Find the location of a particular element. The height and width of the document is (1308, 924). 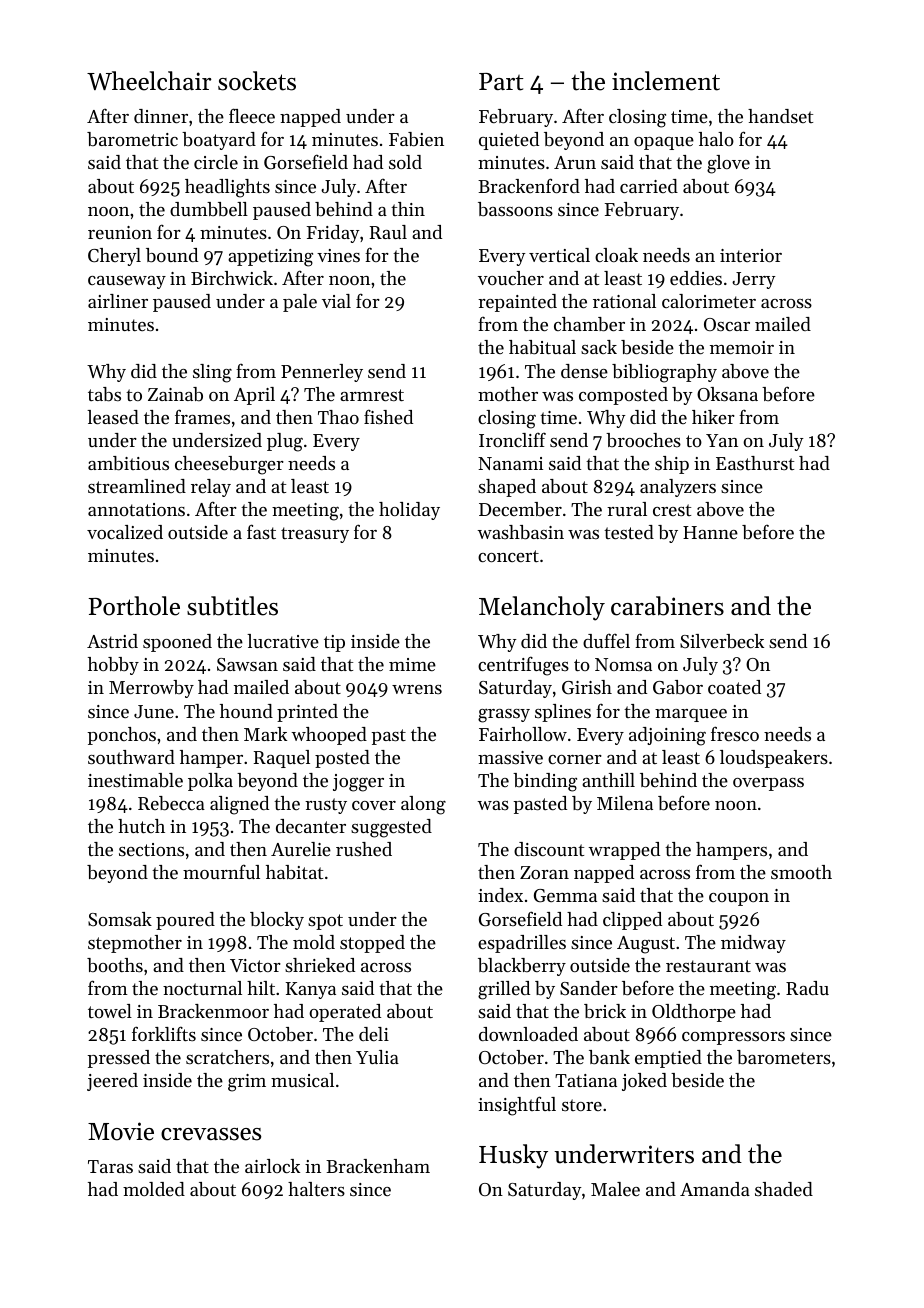

airlock is located at coordinates (272, 1166).
